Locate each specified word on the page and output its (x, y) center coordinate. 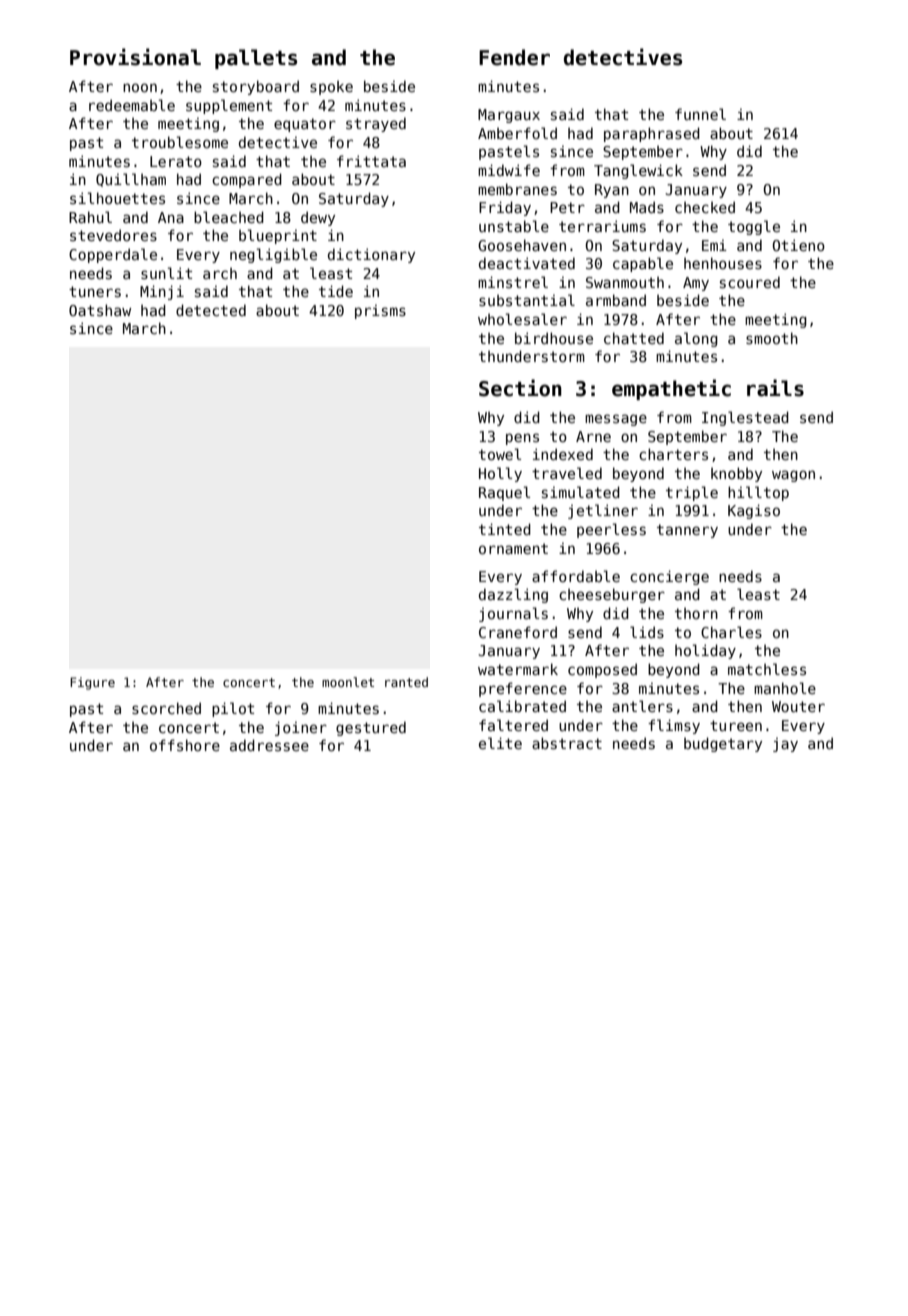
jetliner (603, 511)
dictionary (371, 255)
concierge (669, 577)
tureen (736, 725)
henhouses (723, 263)
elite (500, 743)
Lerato (176, 161)
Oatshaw (100, 310)
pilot (233, 709)
